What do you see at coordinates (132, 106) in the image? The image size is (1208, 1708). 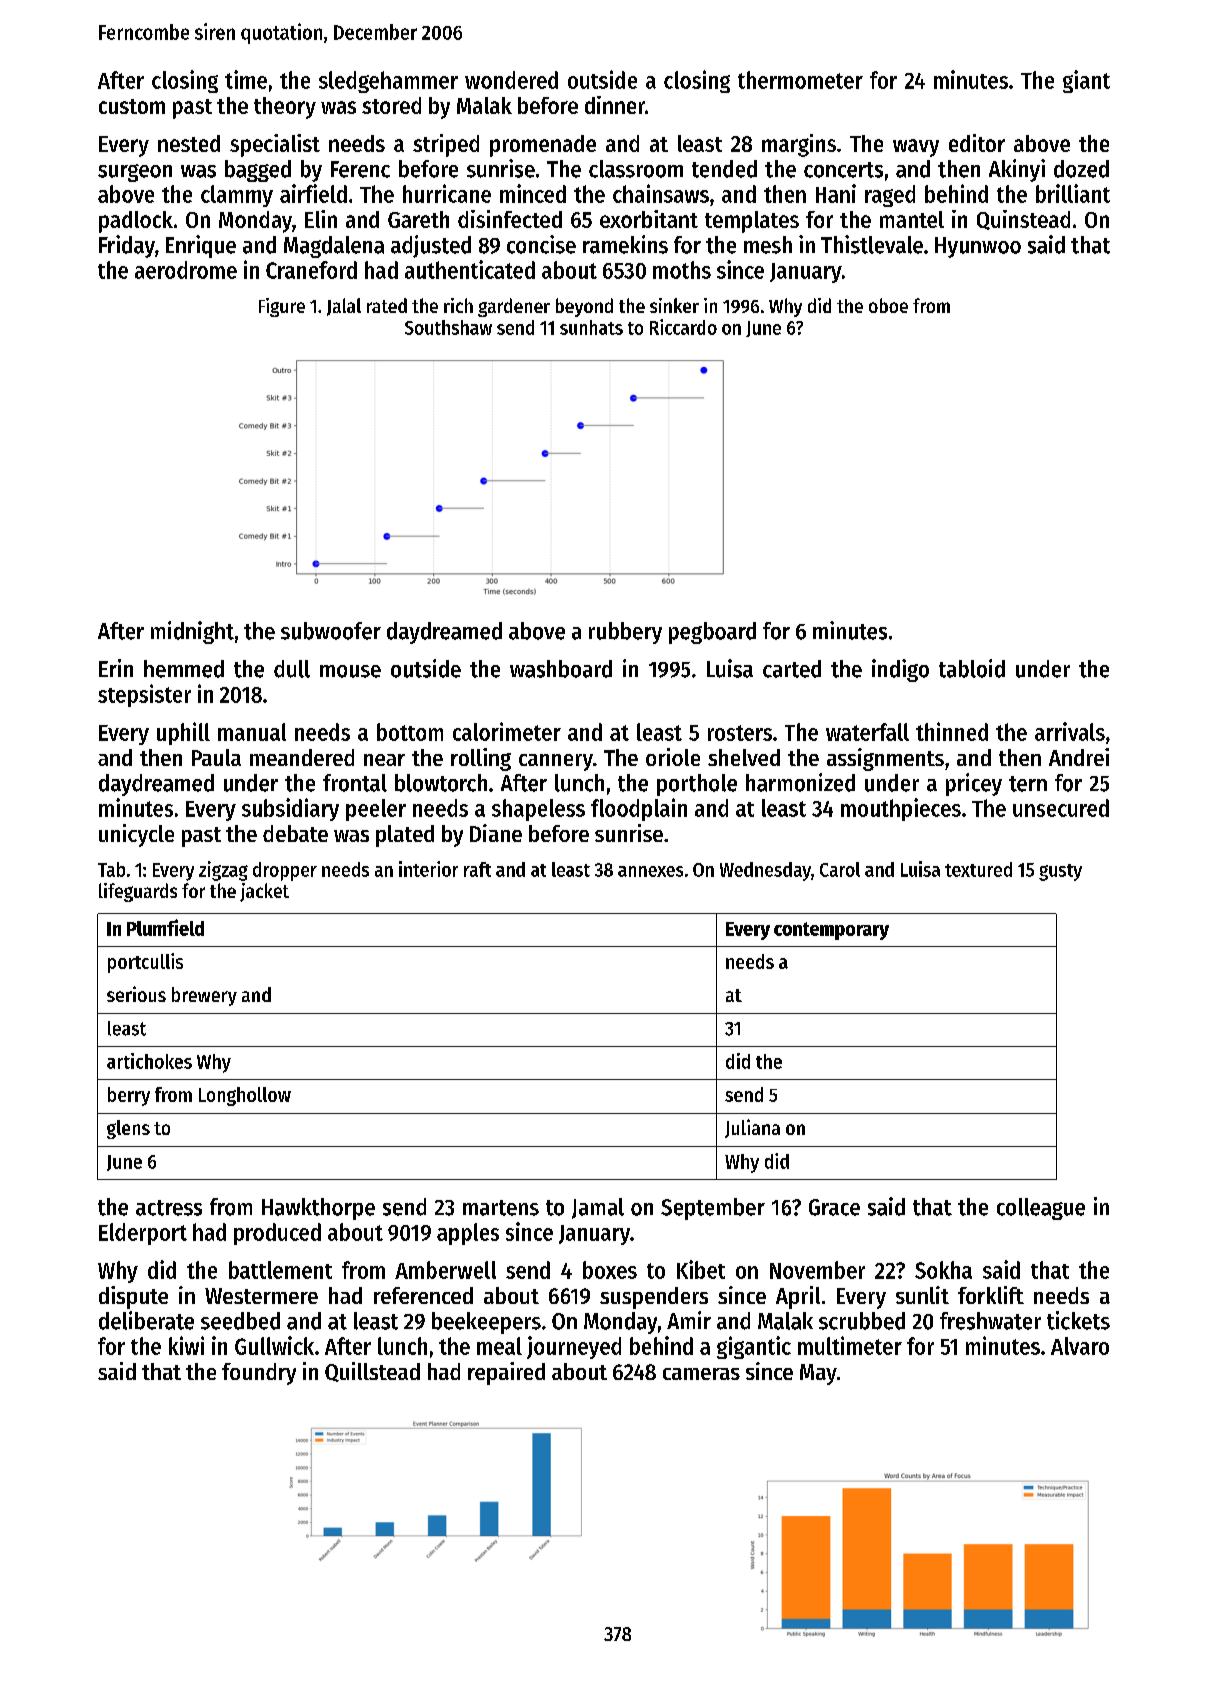 I see `custom` at bounding box center [132, 106].
